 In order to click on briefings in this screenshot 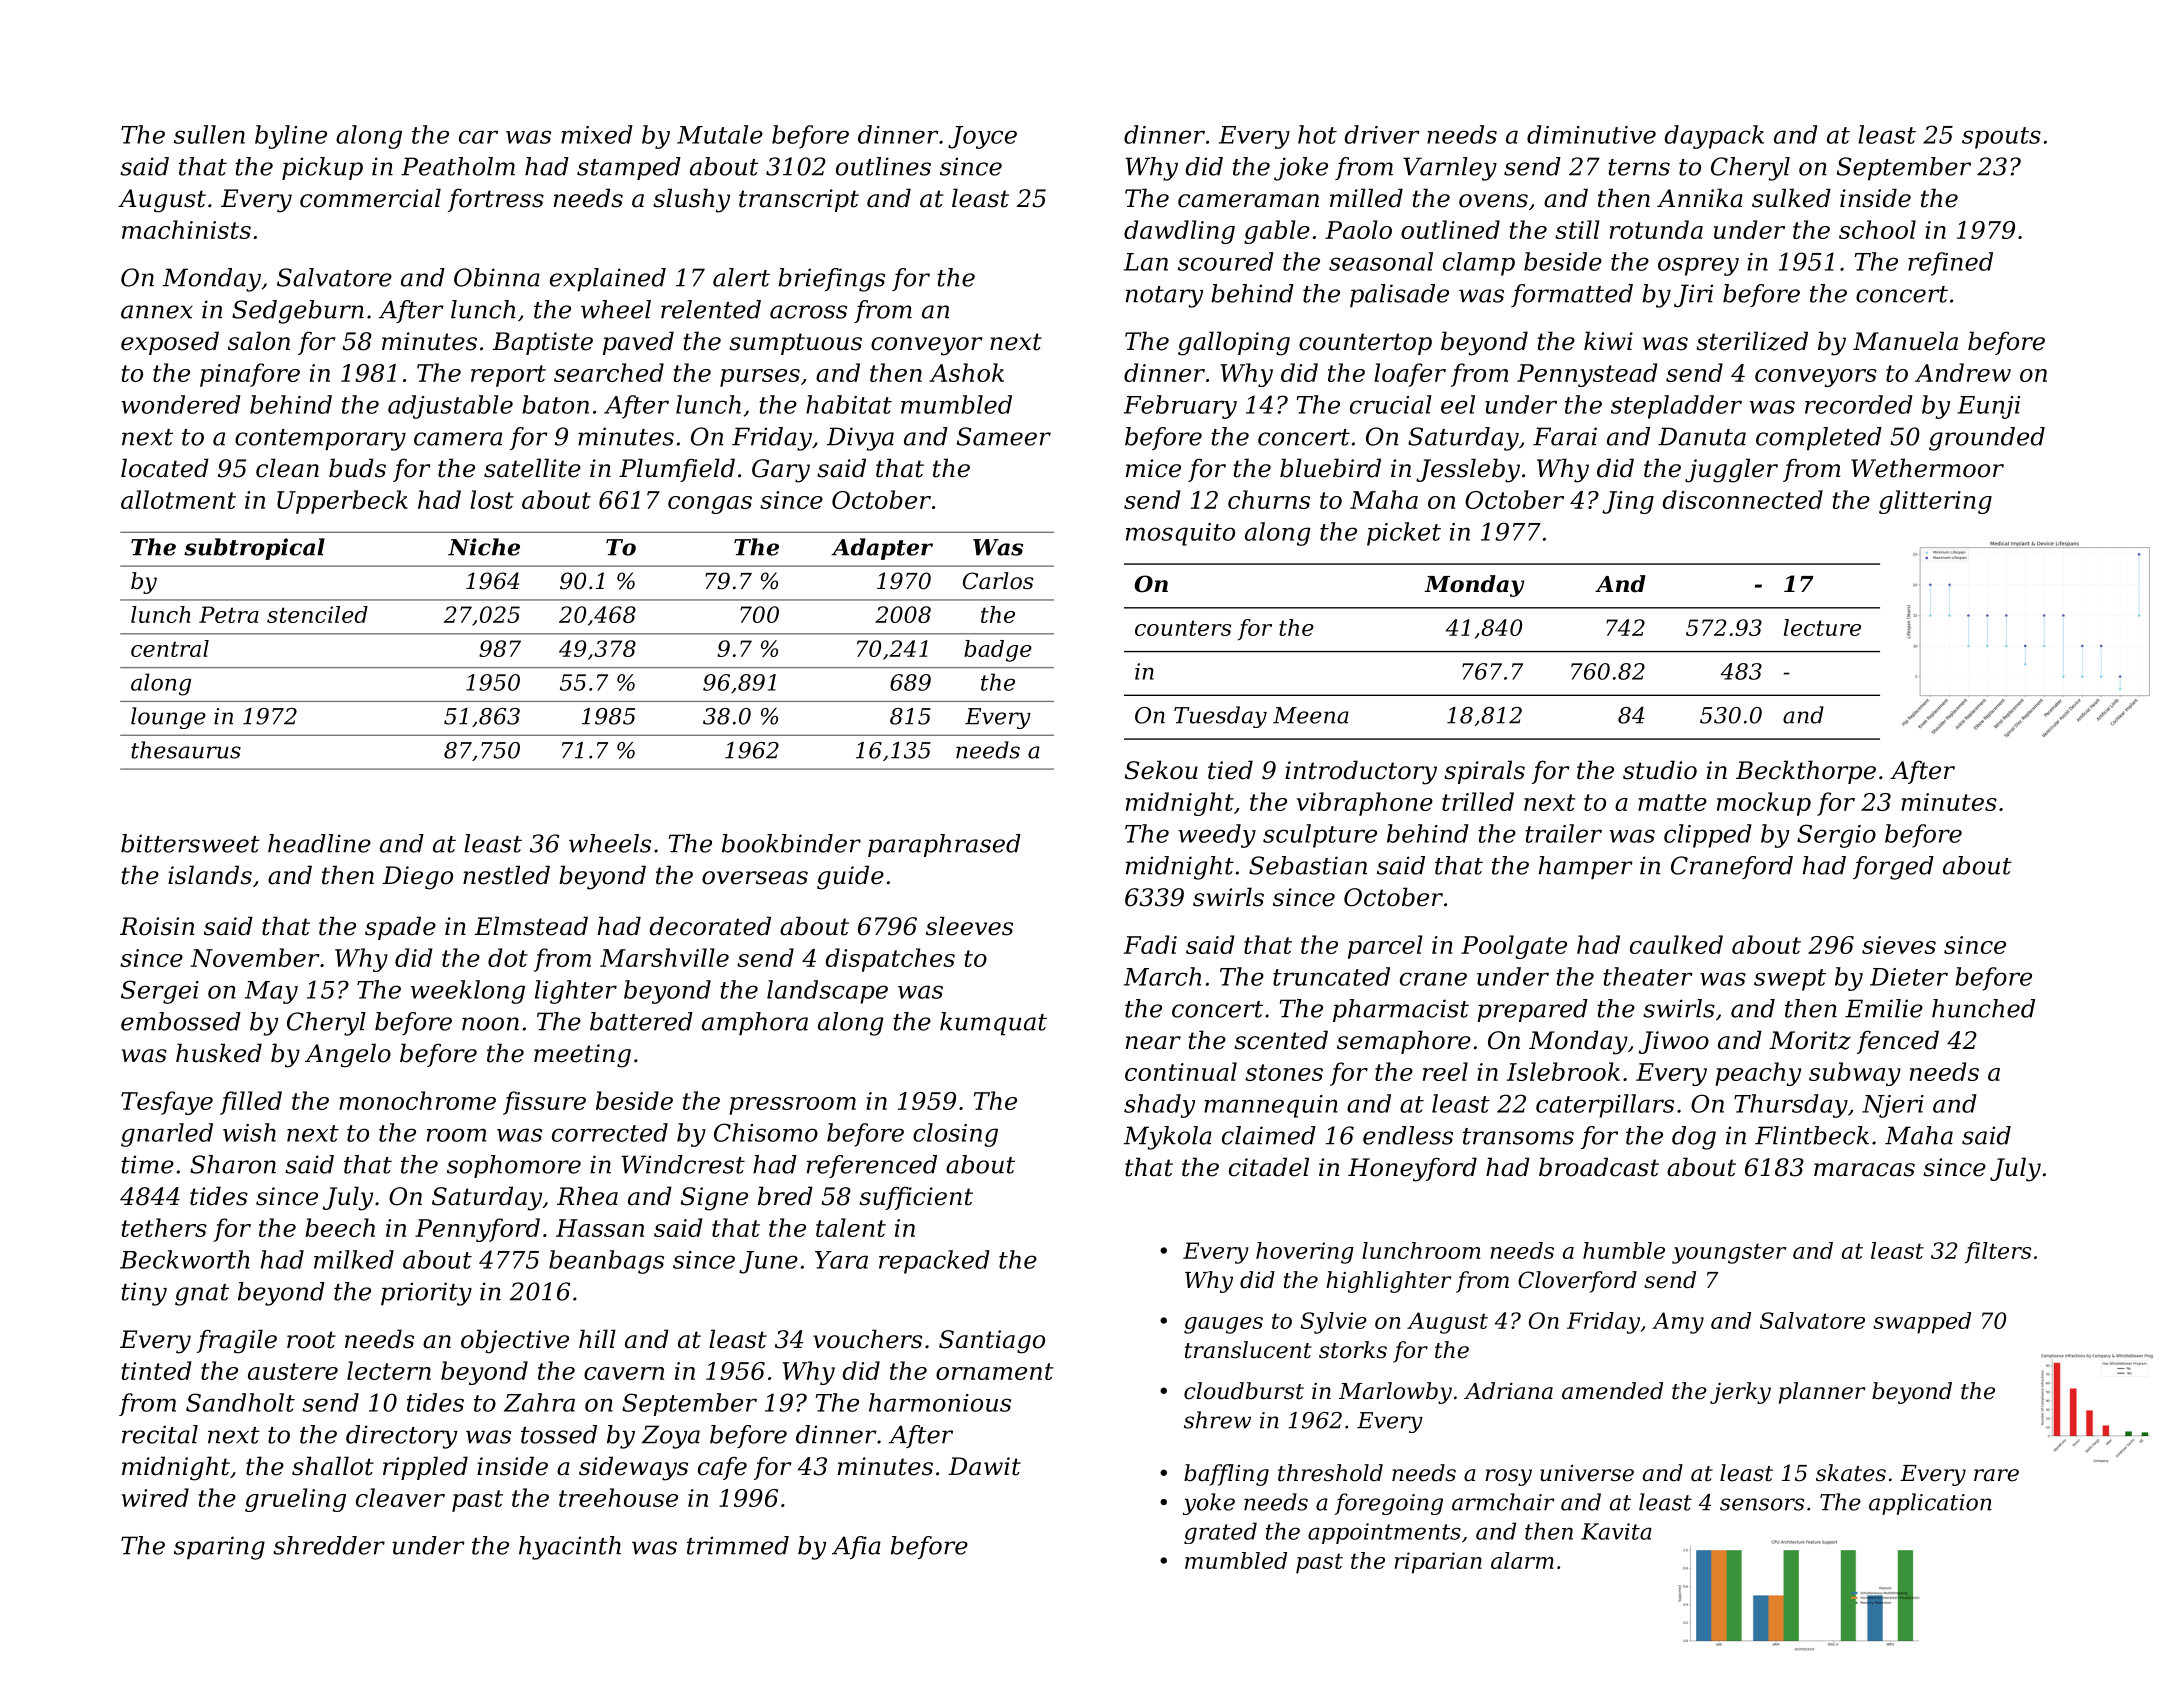, I will do `click(831, 280)`.
